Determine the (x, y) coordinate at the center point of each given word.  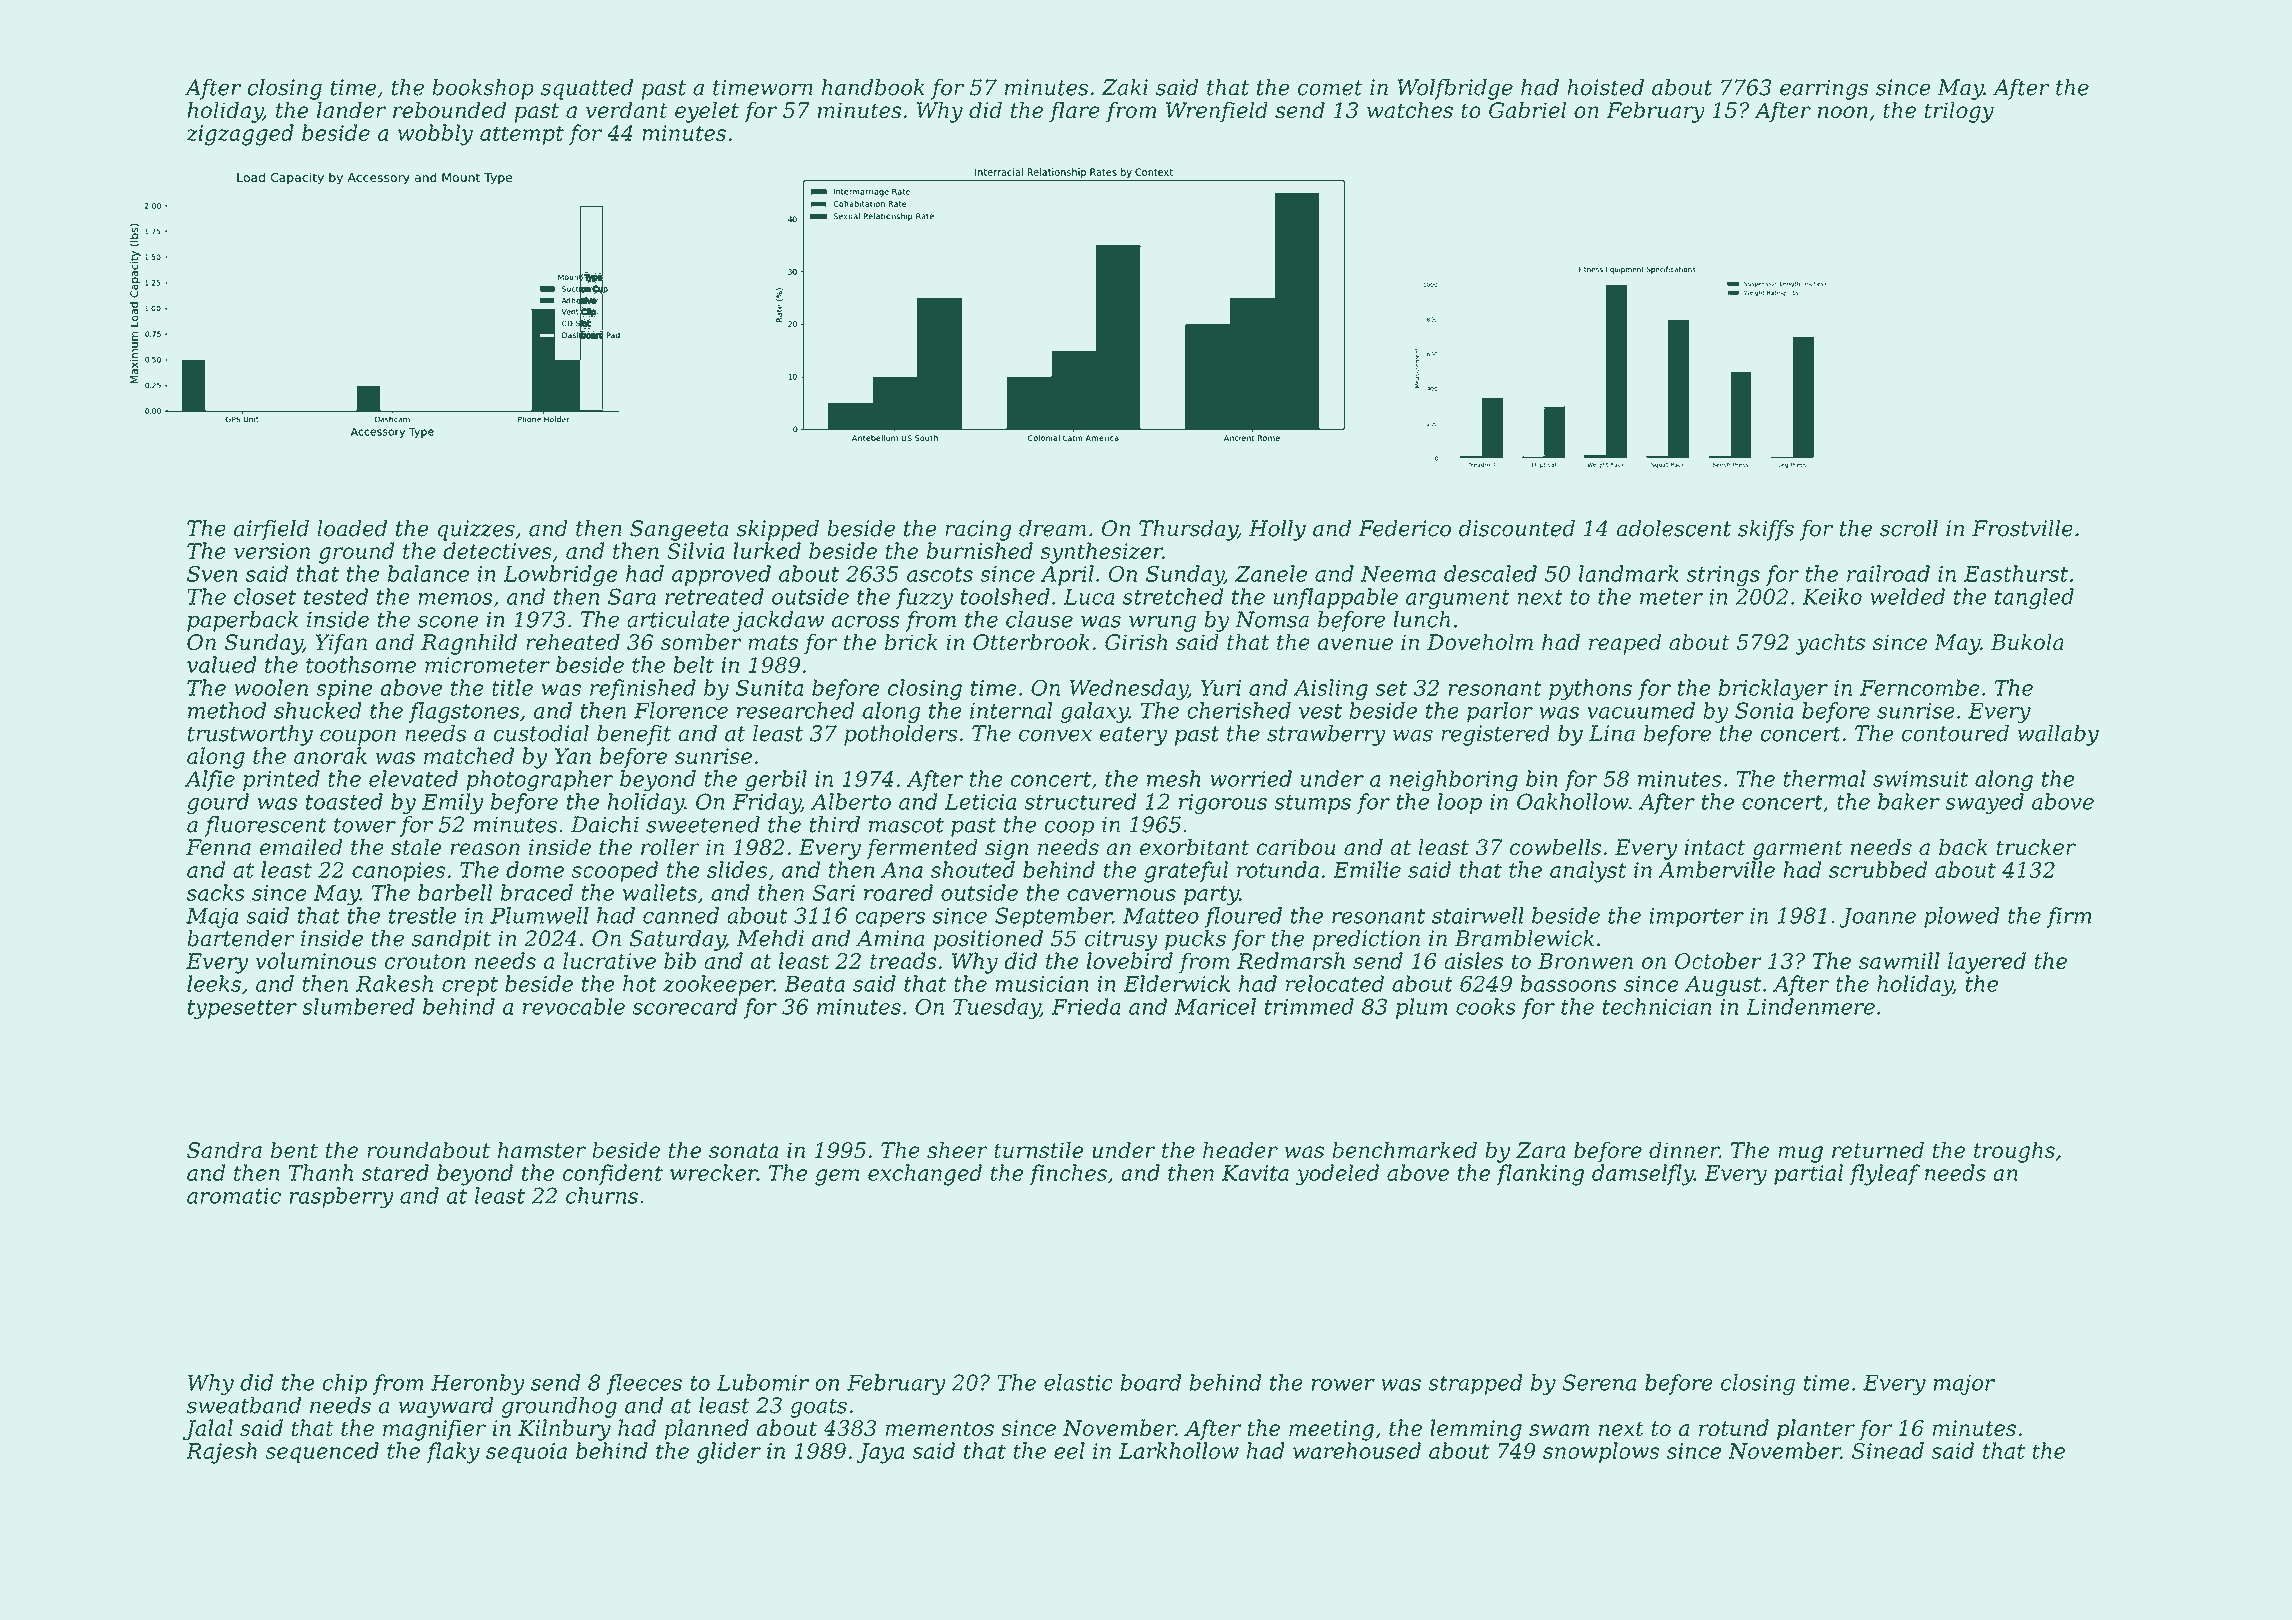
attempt (522, 135)
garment (1798, 850)
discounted (1517, 528)
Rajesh (221, 1453)
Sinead (1888, 1450)
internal (1011, 710)
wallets (660, 892)
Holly (1277, 530)
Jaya (880, 1453)
